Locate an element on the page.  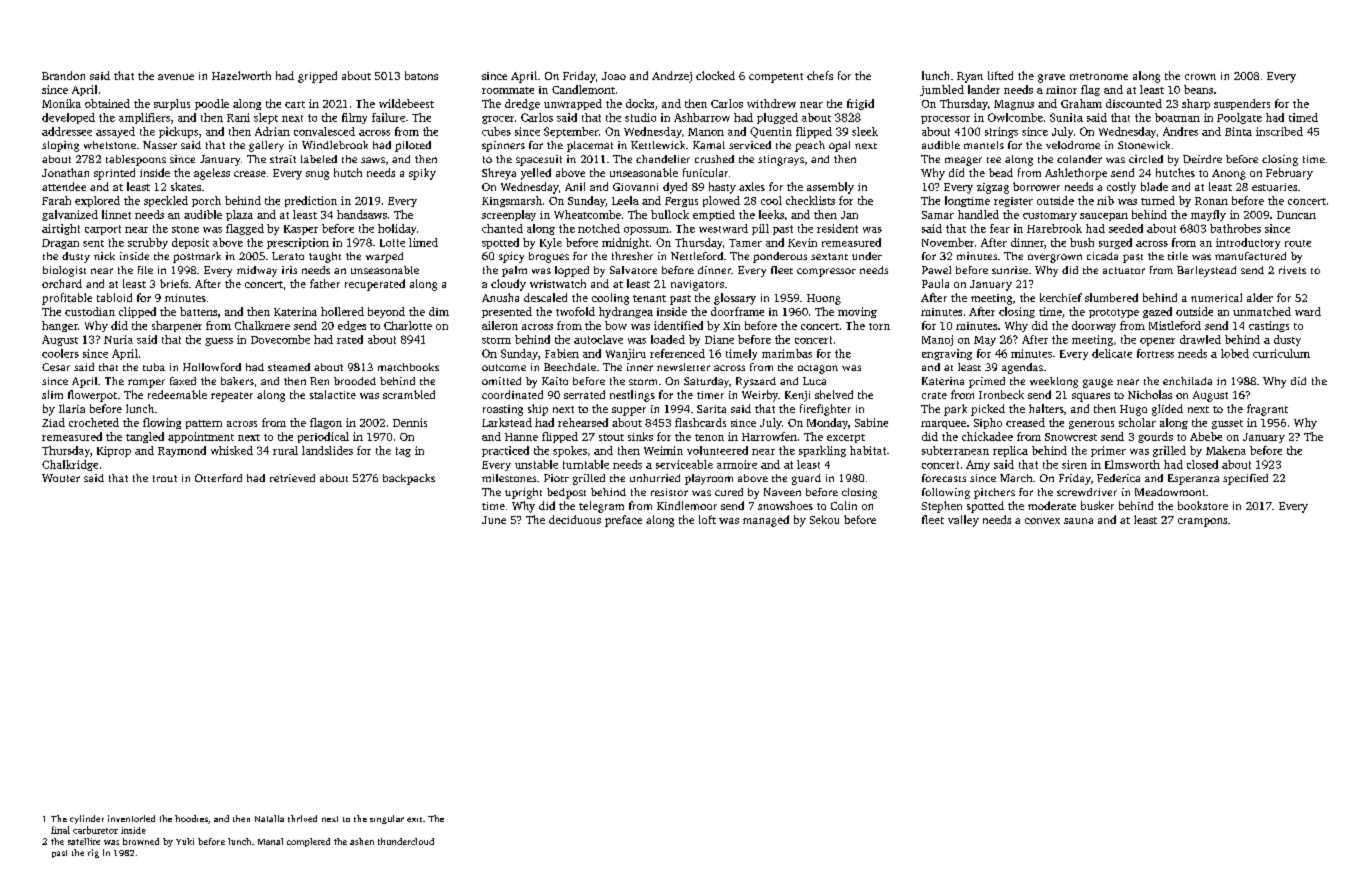
Duncan is located at coordinates (1296, 215).
